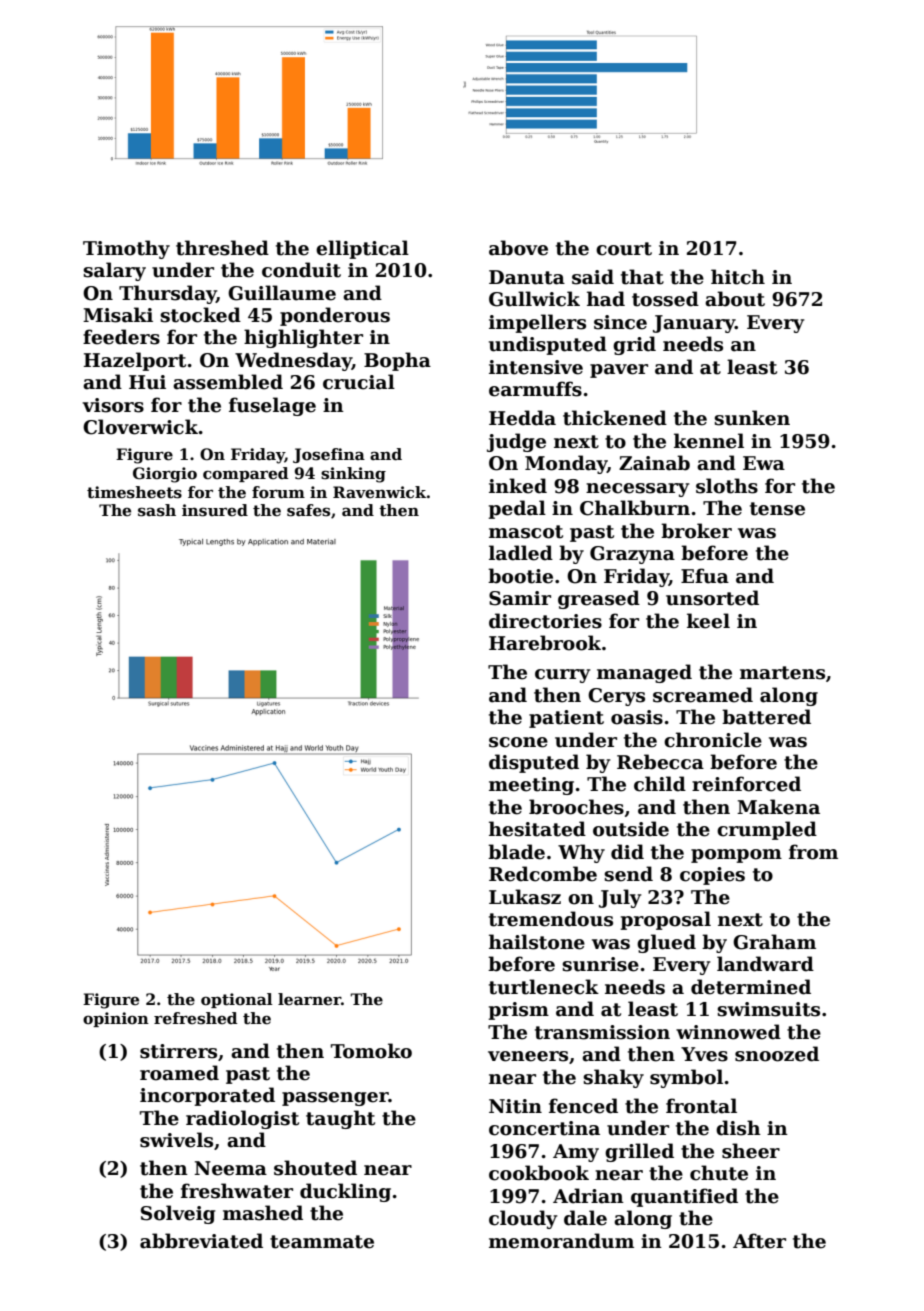  What do you see at coordinates (537, 323) in the screenshot?
I see `impellers` at bounding box center [537, 323].
